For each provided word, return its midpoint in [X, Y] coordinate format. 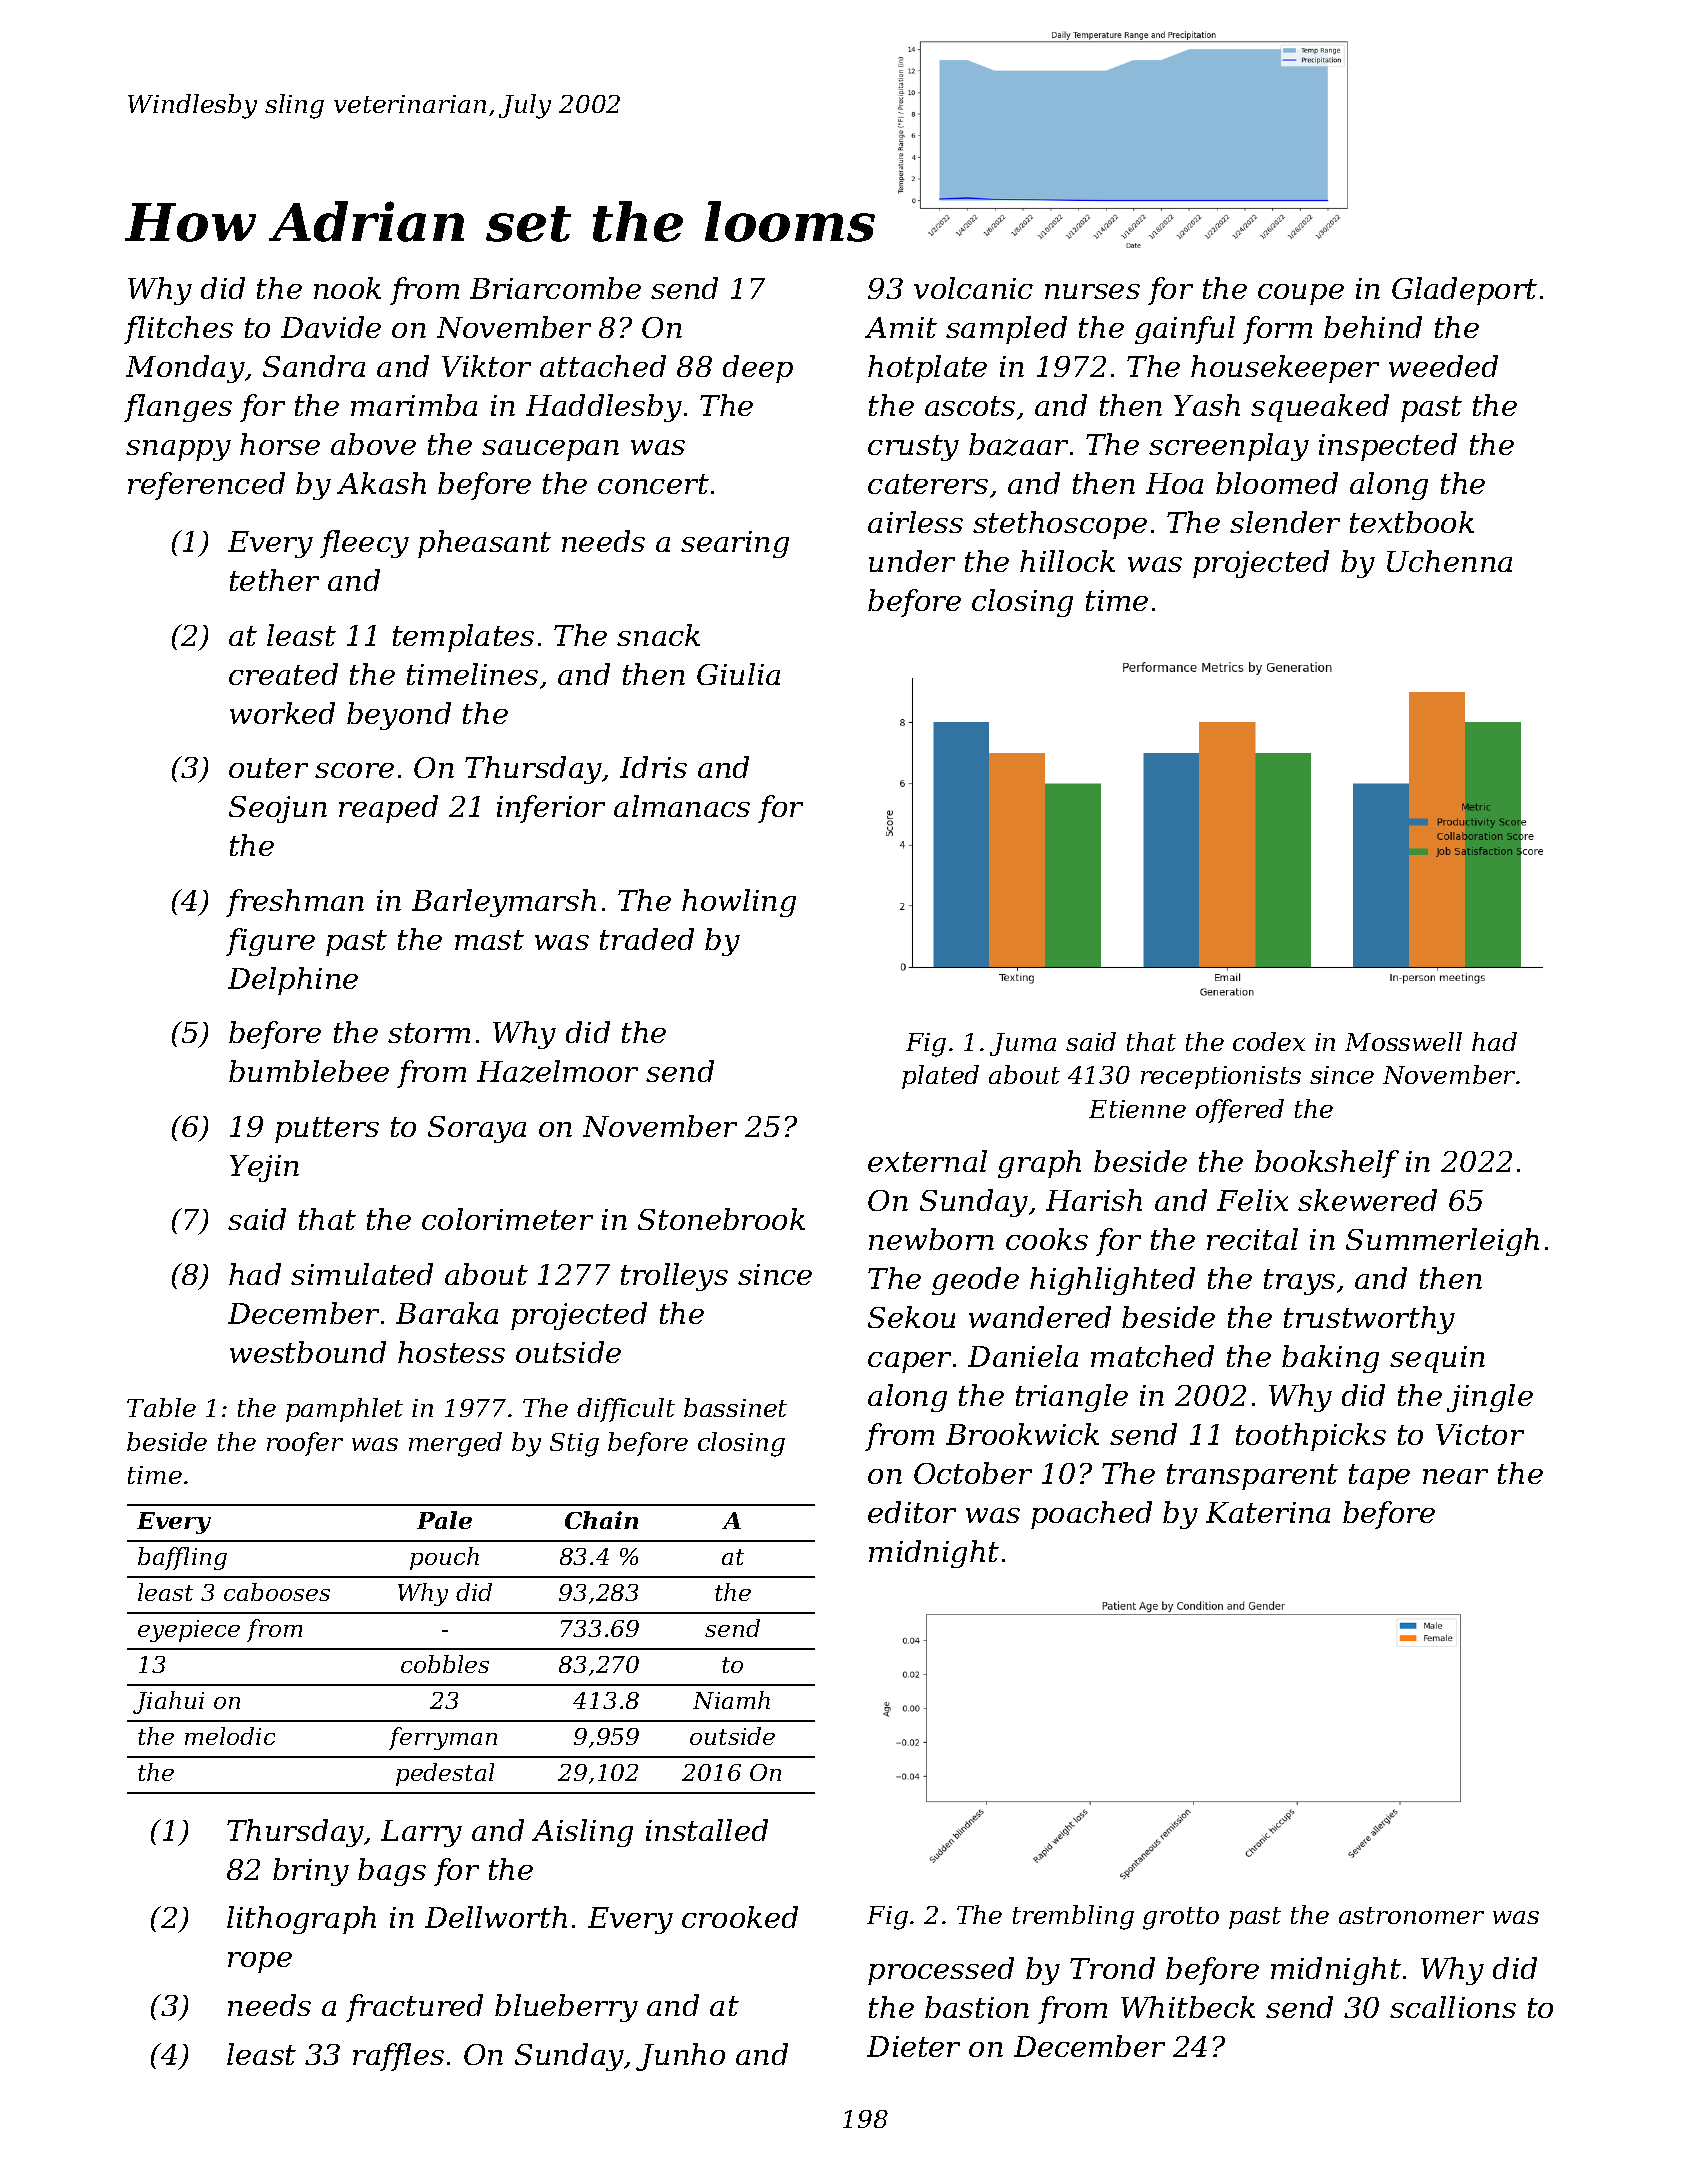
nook [347, 288]
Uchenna [1449, 561]
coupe [1301, 294]
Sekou [911, 1317]
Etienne [1137, 1109]
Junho [680, 2057]
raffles [398, 2057]
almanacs [682, 806]
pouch [444, 1558]
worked [282, 713]
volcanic [973, 288]
